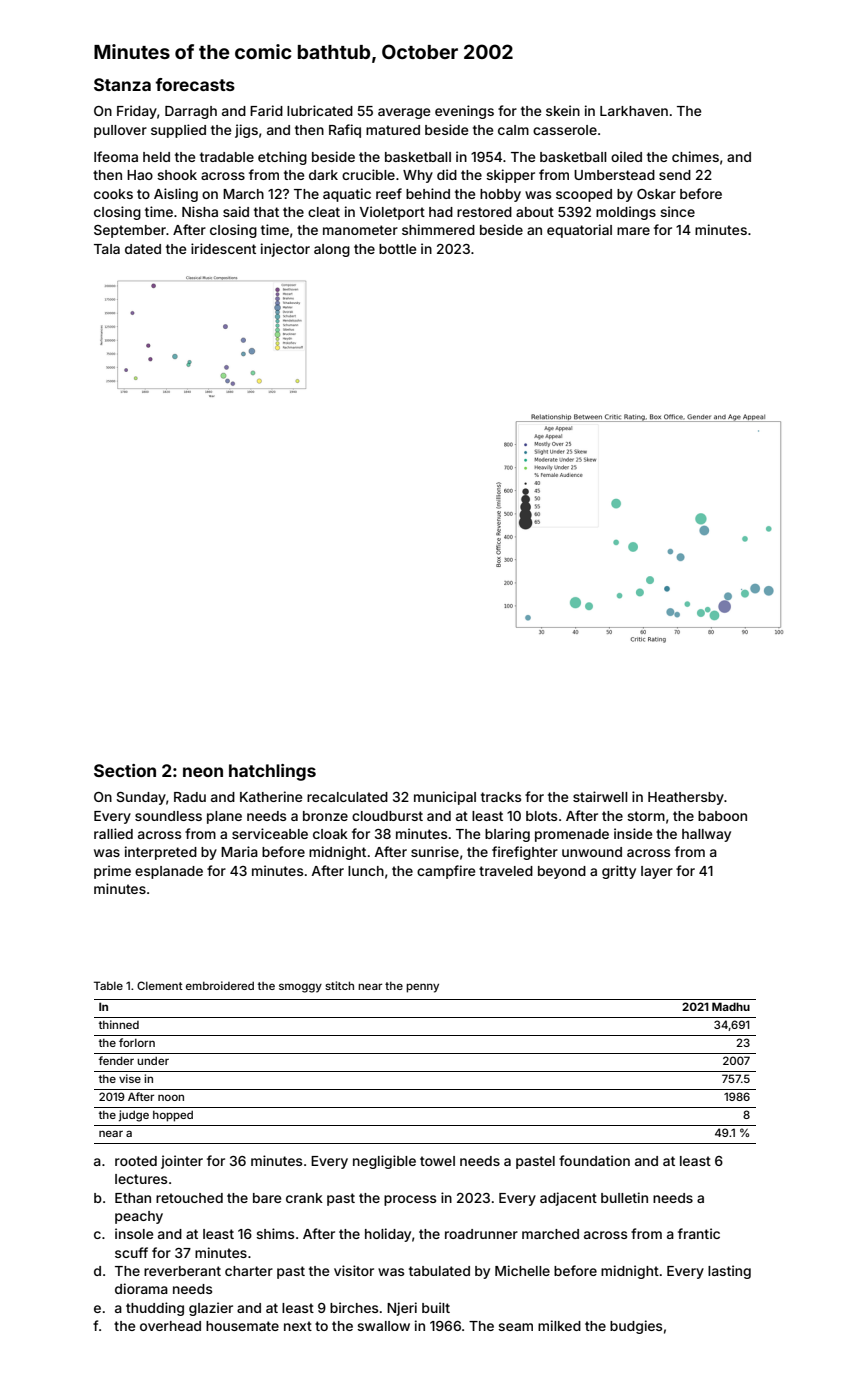 This page has width=849, height=1400. Describe the element at coordinates (677, 211) in the page. I see `since` at that location.
